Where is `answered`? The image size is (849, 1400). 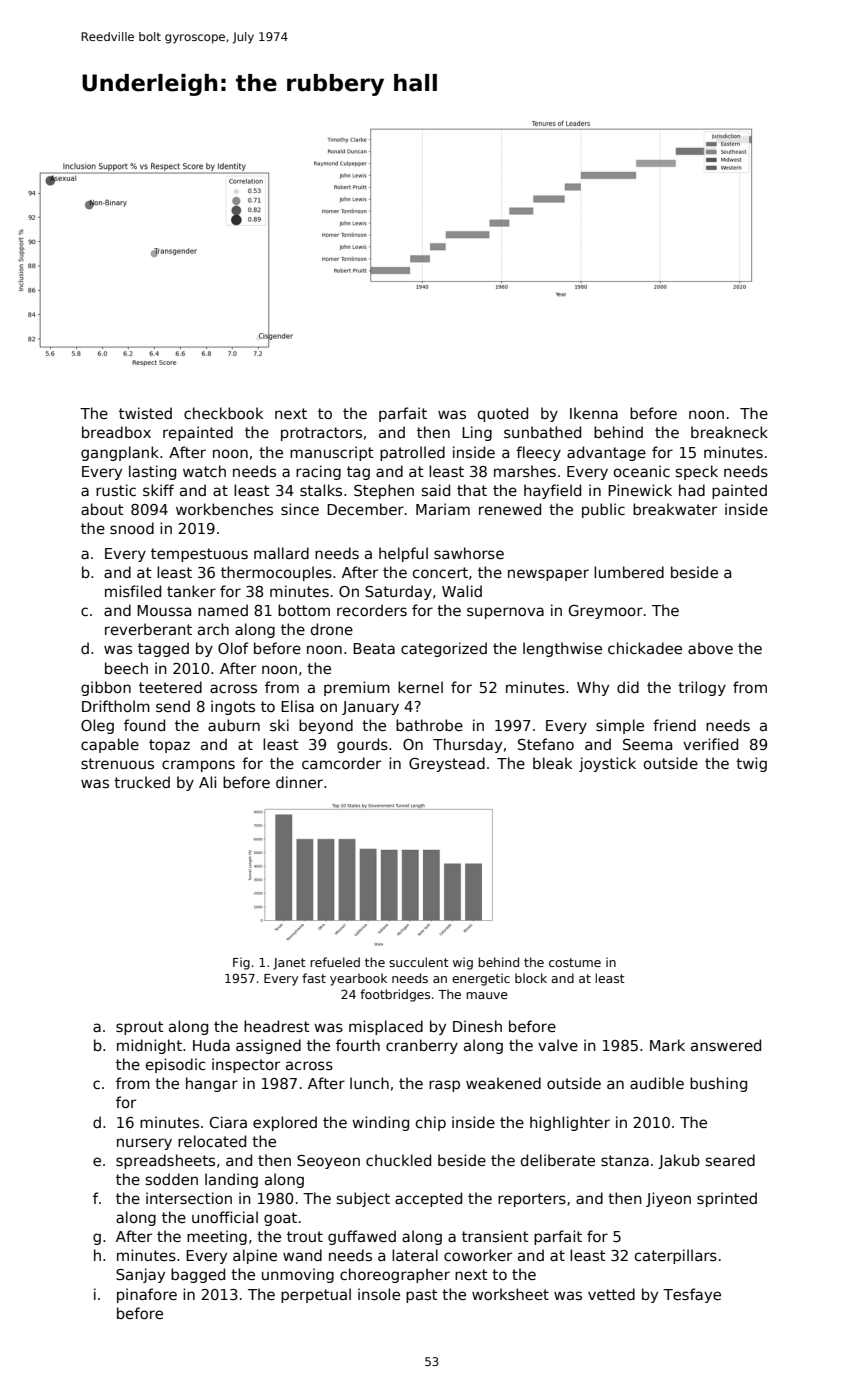 answered is located at coordinates (726, 1045).
